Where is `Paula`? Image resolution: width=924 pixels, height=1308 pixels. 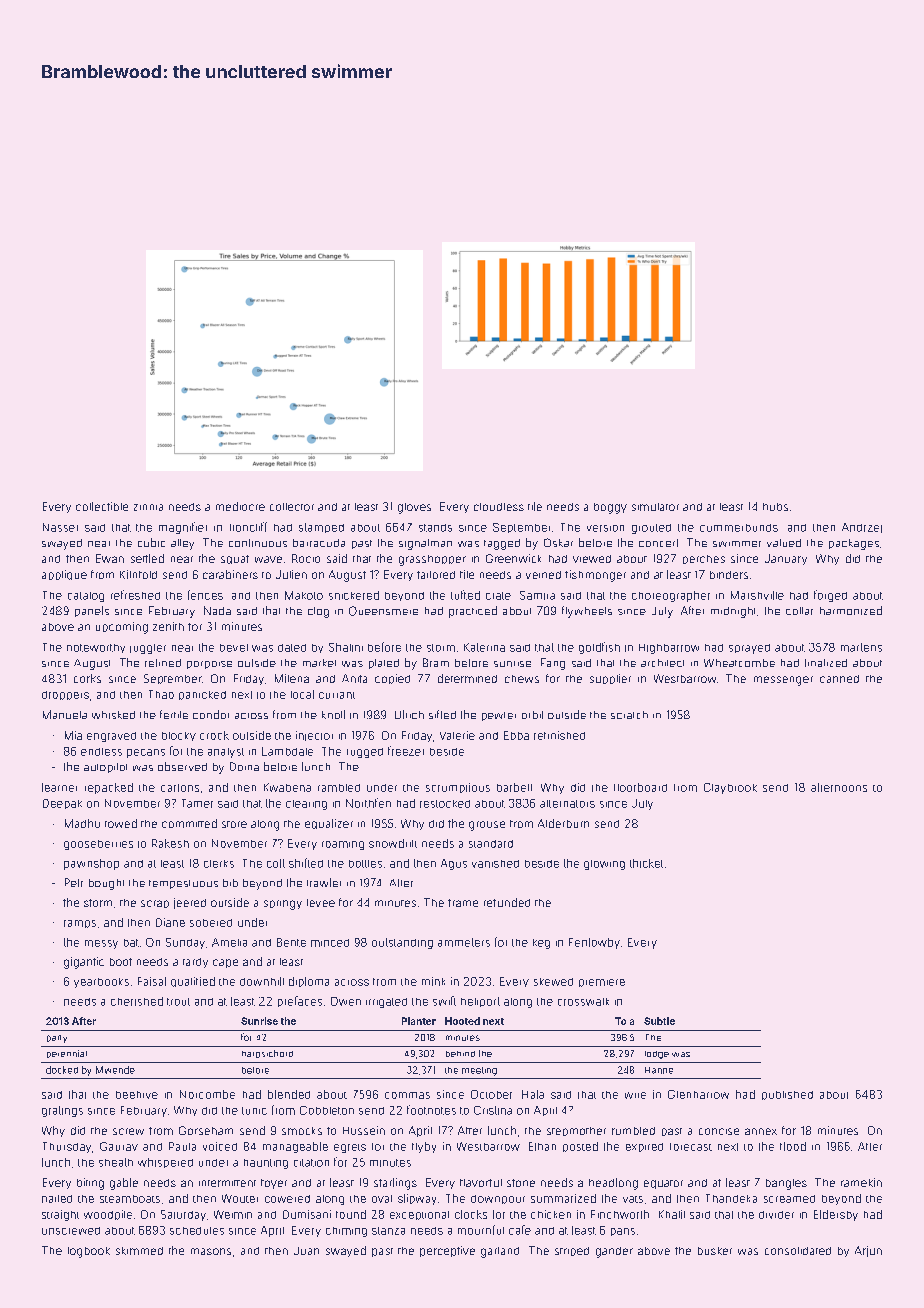
Paula is located at coordinates (182, 1146).
